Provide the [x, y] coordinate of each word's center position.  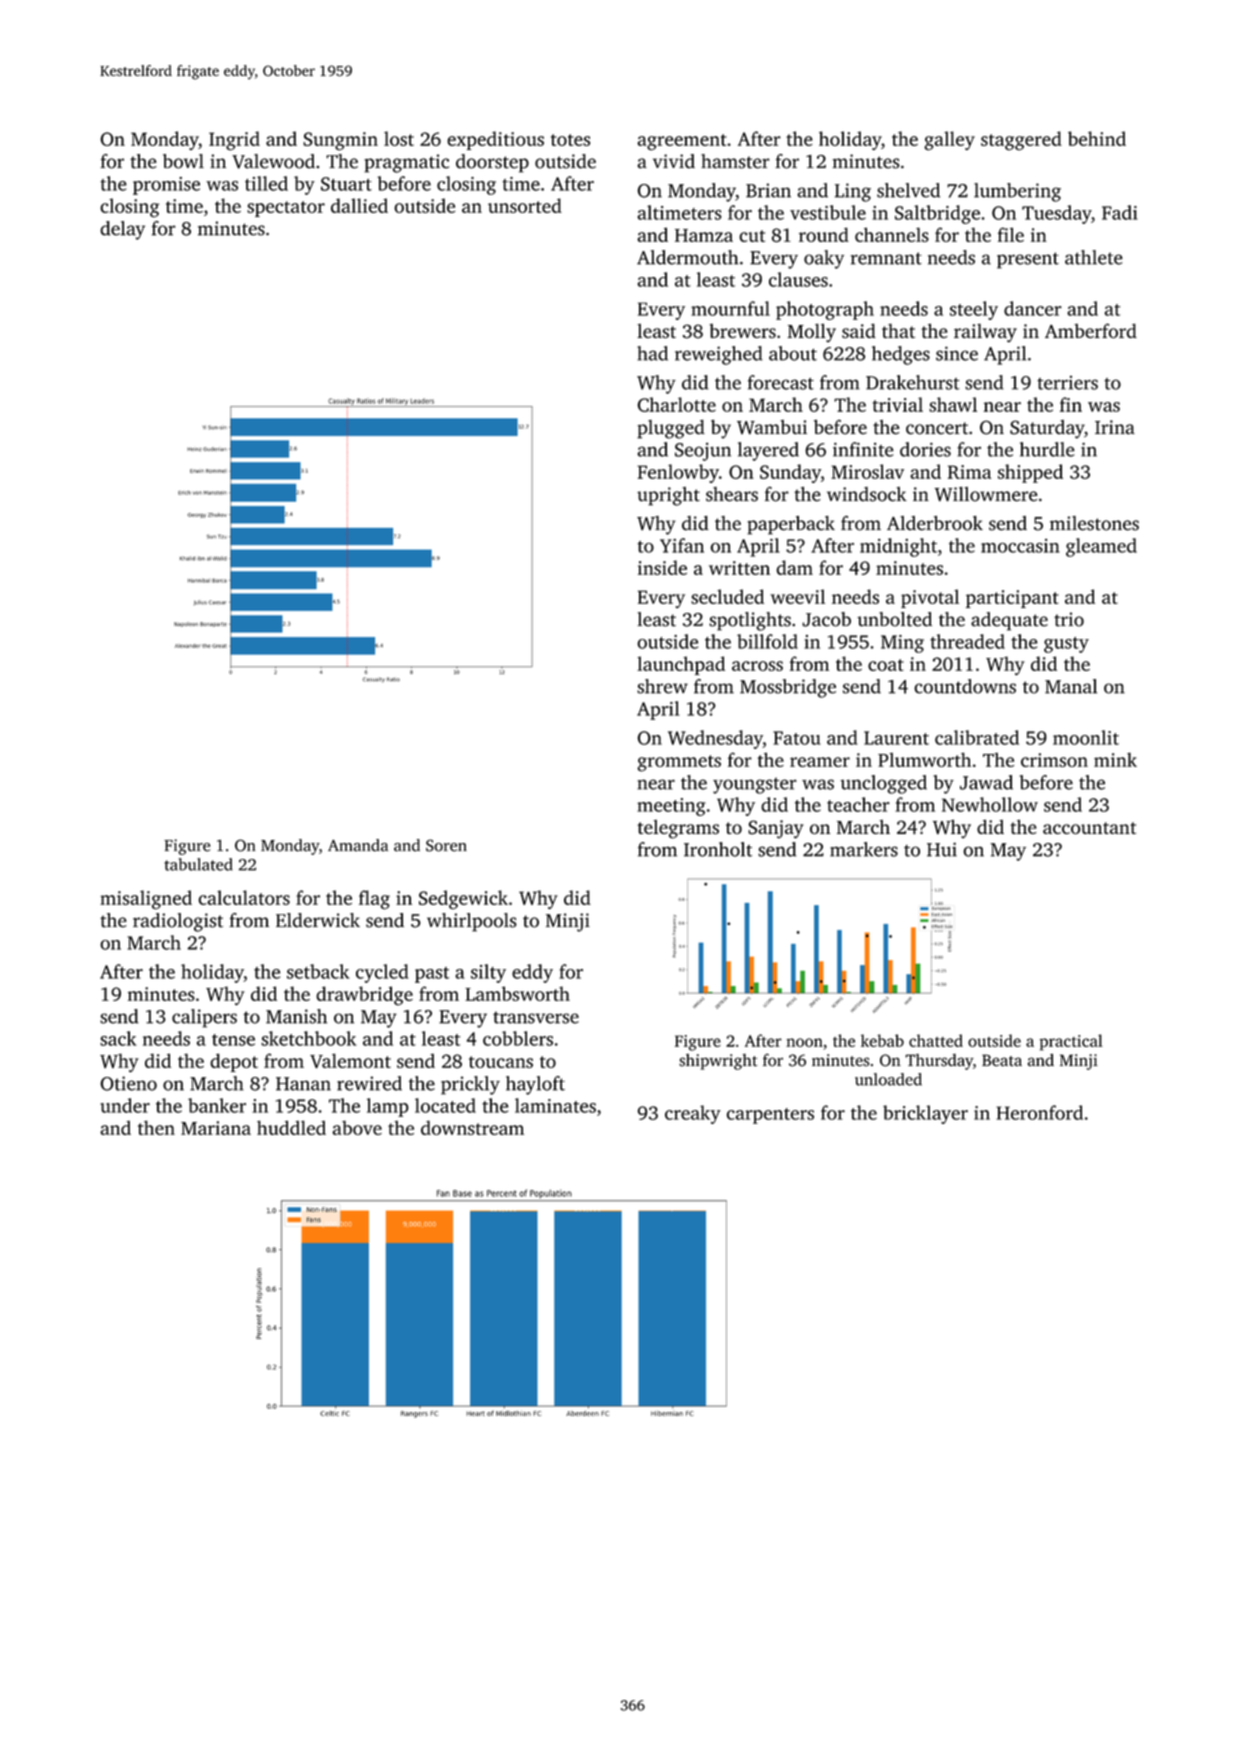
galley [949, 141]
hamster [735, 161]
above [357, 1127]
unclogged [883, 784]
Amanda [358, 845]
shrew [662, 686]
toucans [501, 1062]
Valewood [273, 161]
